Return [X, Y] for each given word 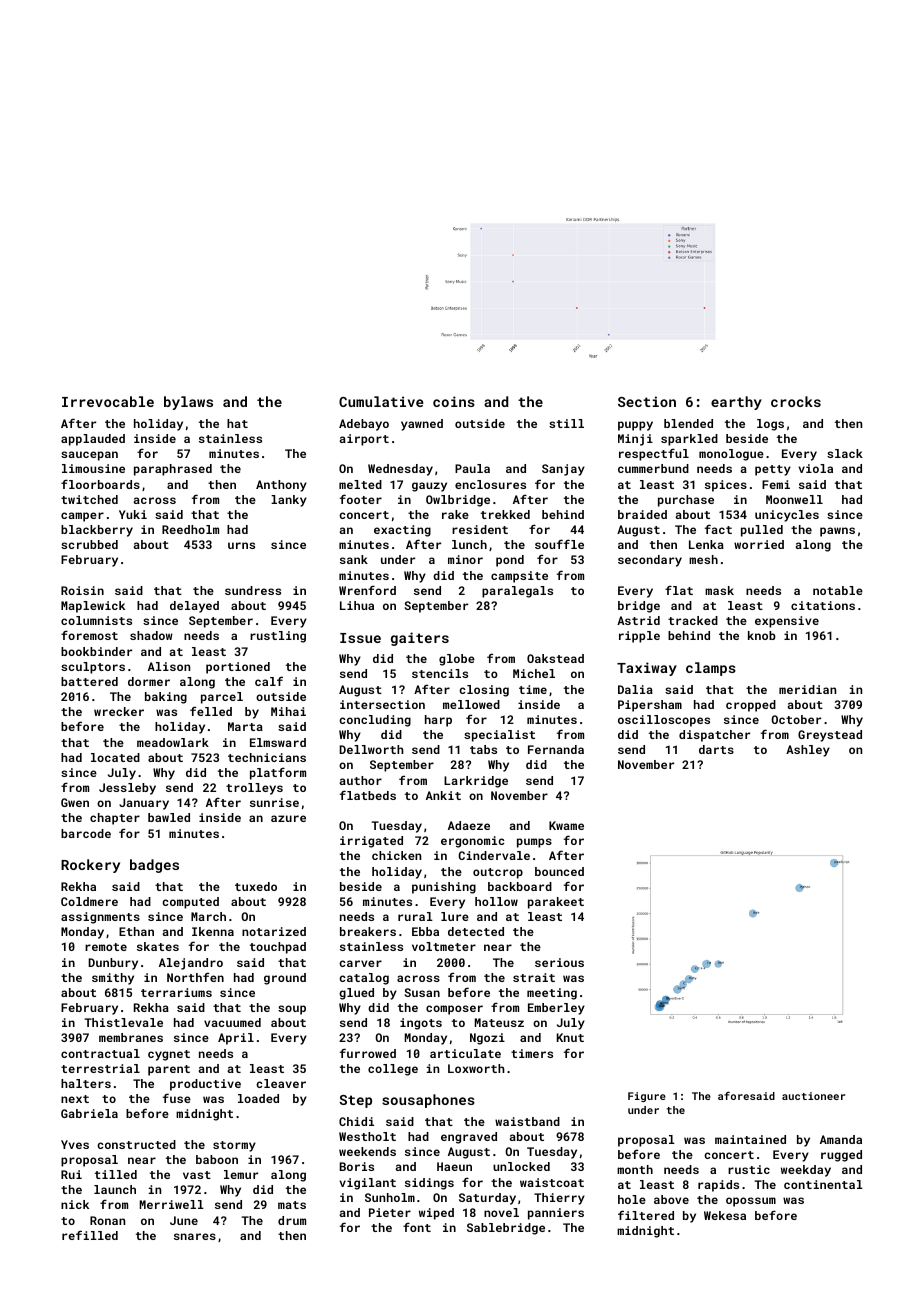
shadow [151, 635]
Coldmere [89, 901]
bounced [559, 871]
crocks [796, 401]
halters [86, 1083]
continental [823, 1184]
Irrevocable [108, 401]
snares [195, 1236]
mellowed [471, 704]
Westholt [367, 1136]
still [566, 423]
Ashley [808, 751]
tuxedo [256, 886]
